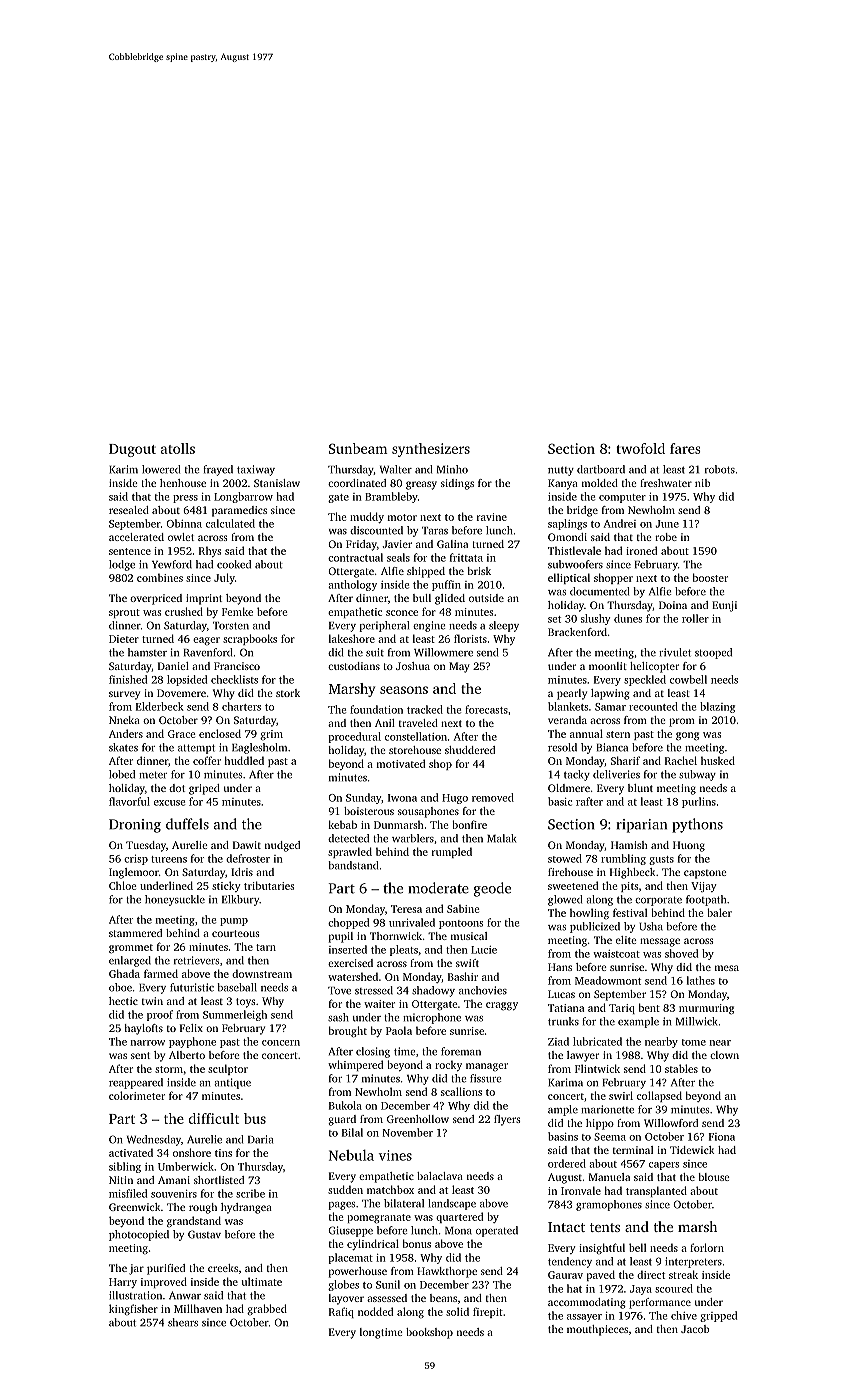  I want to click on atolls, so click(178, 448).
